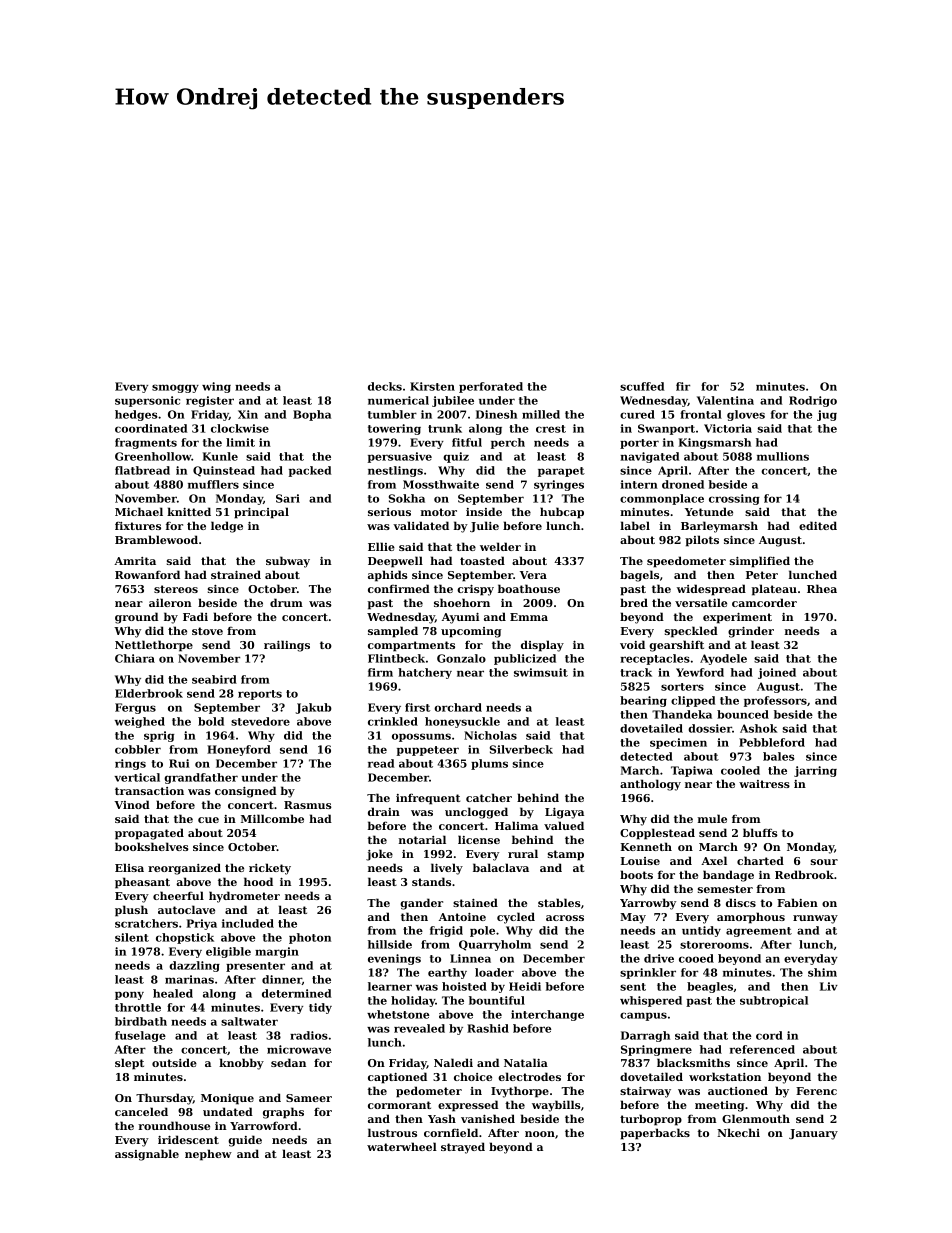 Image resolution: width=952 pixels, height=1233 pixels. Describe the element at coordinates (551, 429) in the screenshot. I see `crest` at that location.
